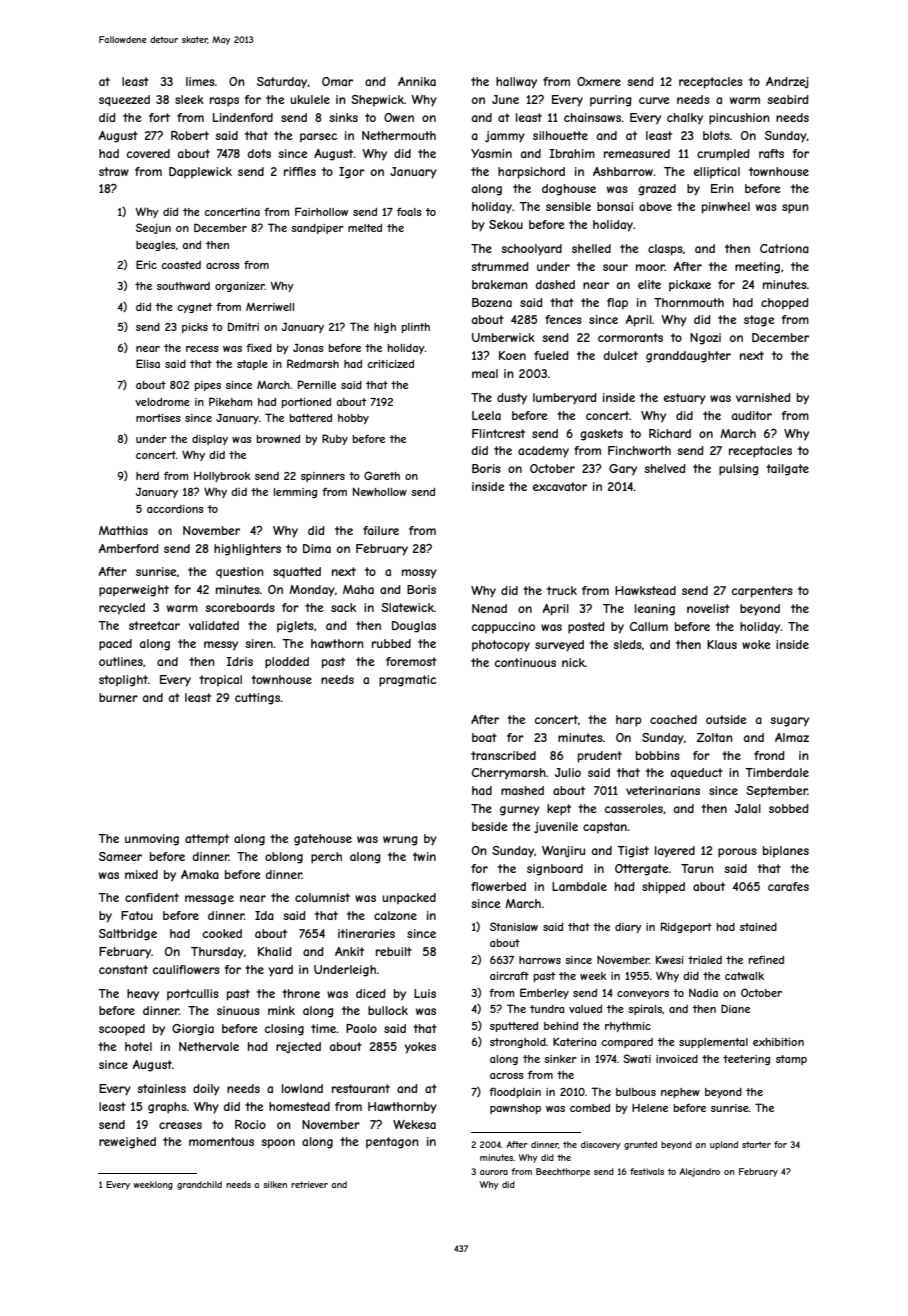  I want to click on nick, so click(573, 662).
